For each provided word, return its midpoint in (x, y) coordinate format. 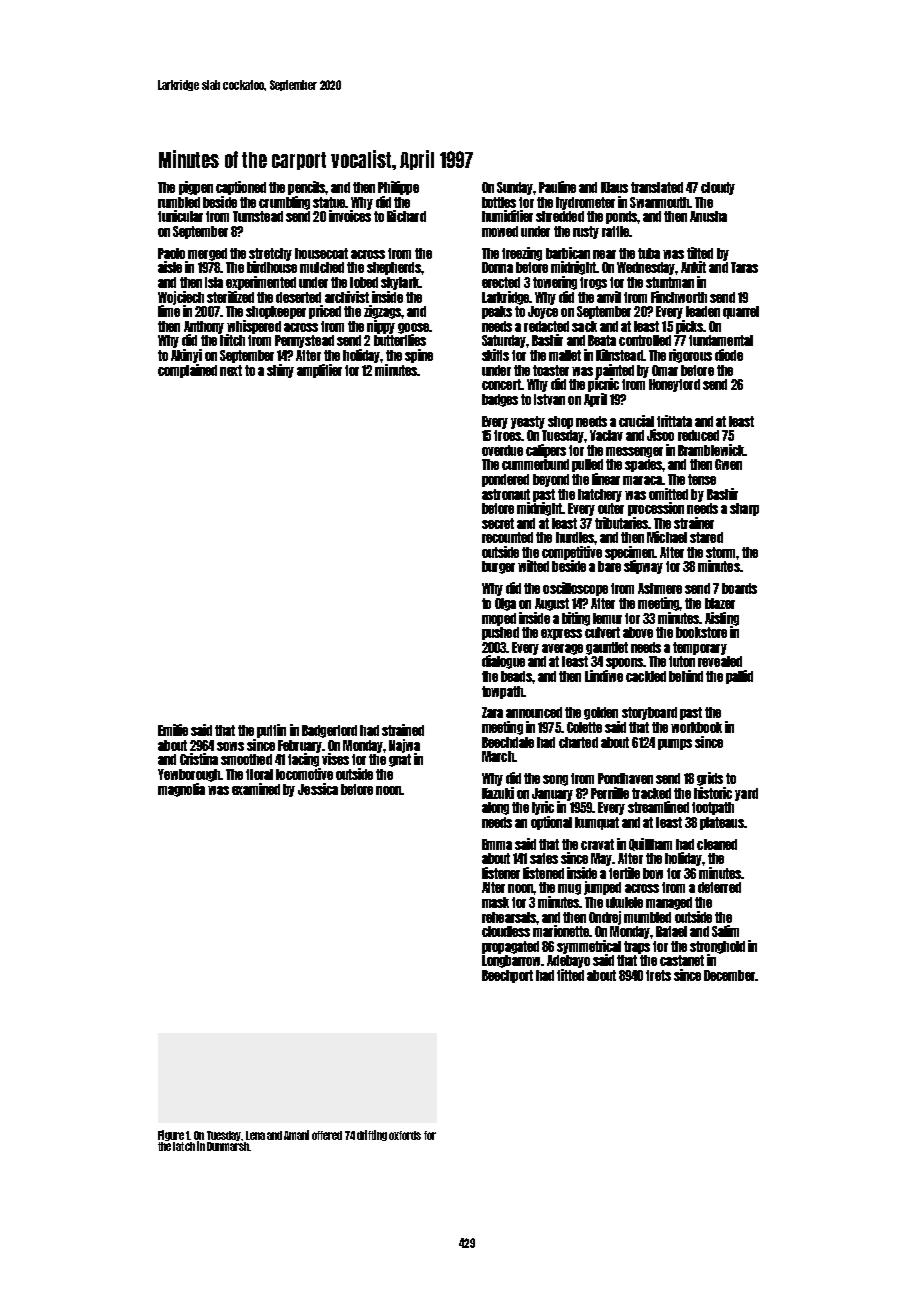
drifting (372, 1135)
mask (495, 902)
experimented (261, 283)
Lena (255, 1135)
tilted (700, 253)
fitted (570, 975)
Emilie (173, 730)
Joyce (543, 312)
